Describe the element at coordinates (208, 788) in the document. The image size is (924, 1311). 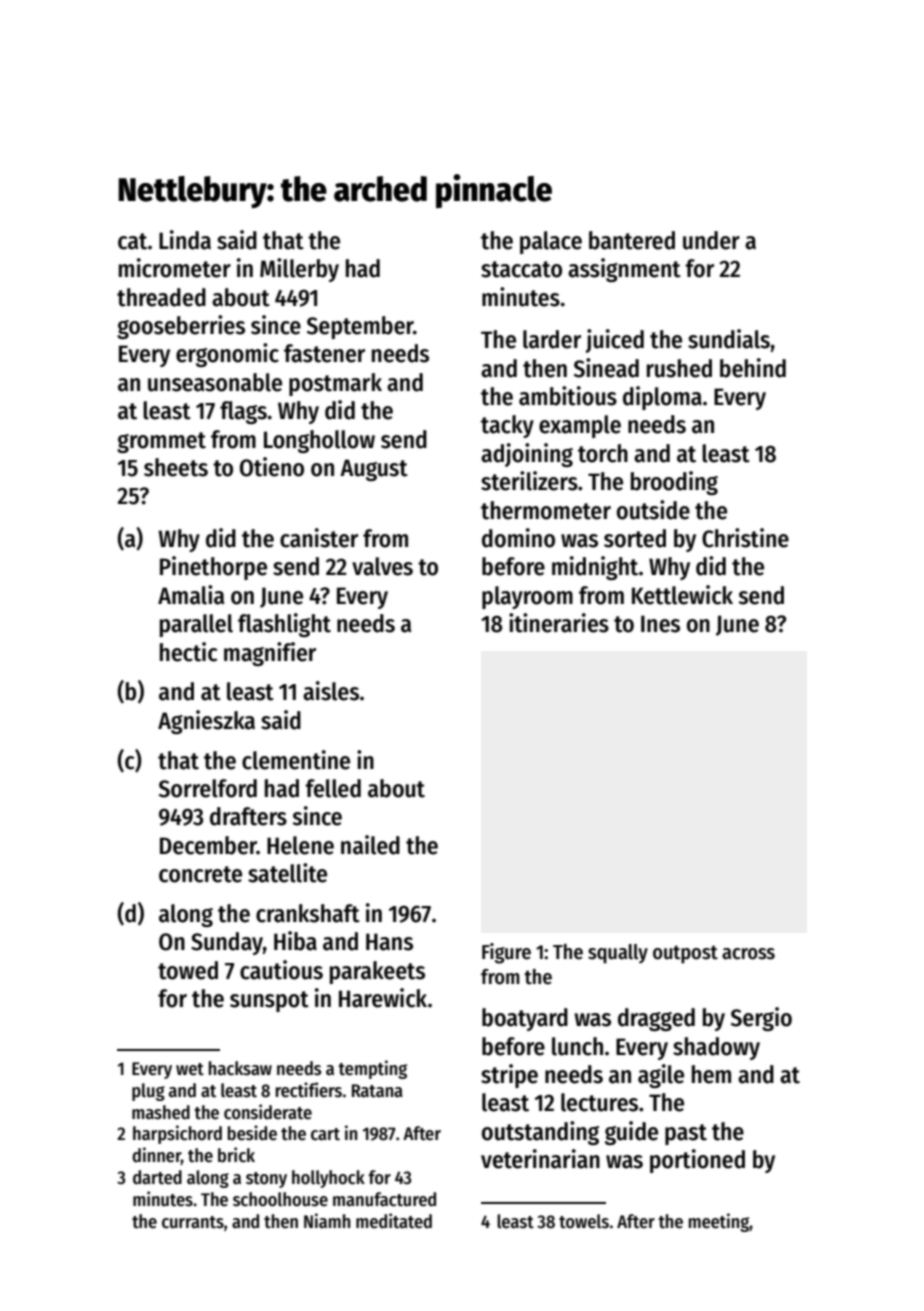
I see `Sorrelford` at that location.
